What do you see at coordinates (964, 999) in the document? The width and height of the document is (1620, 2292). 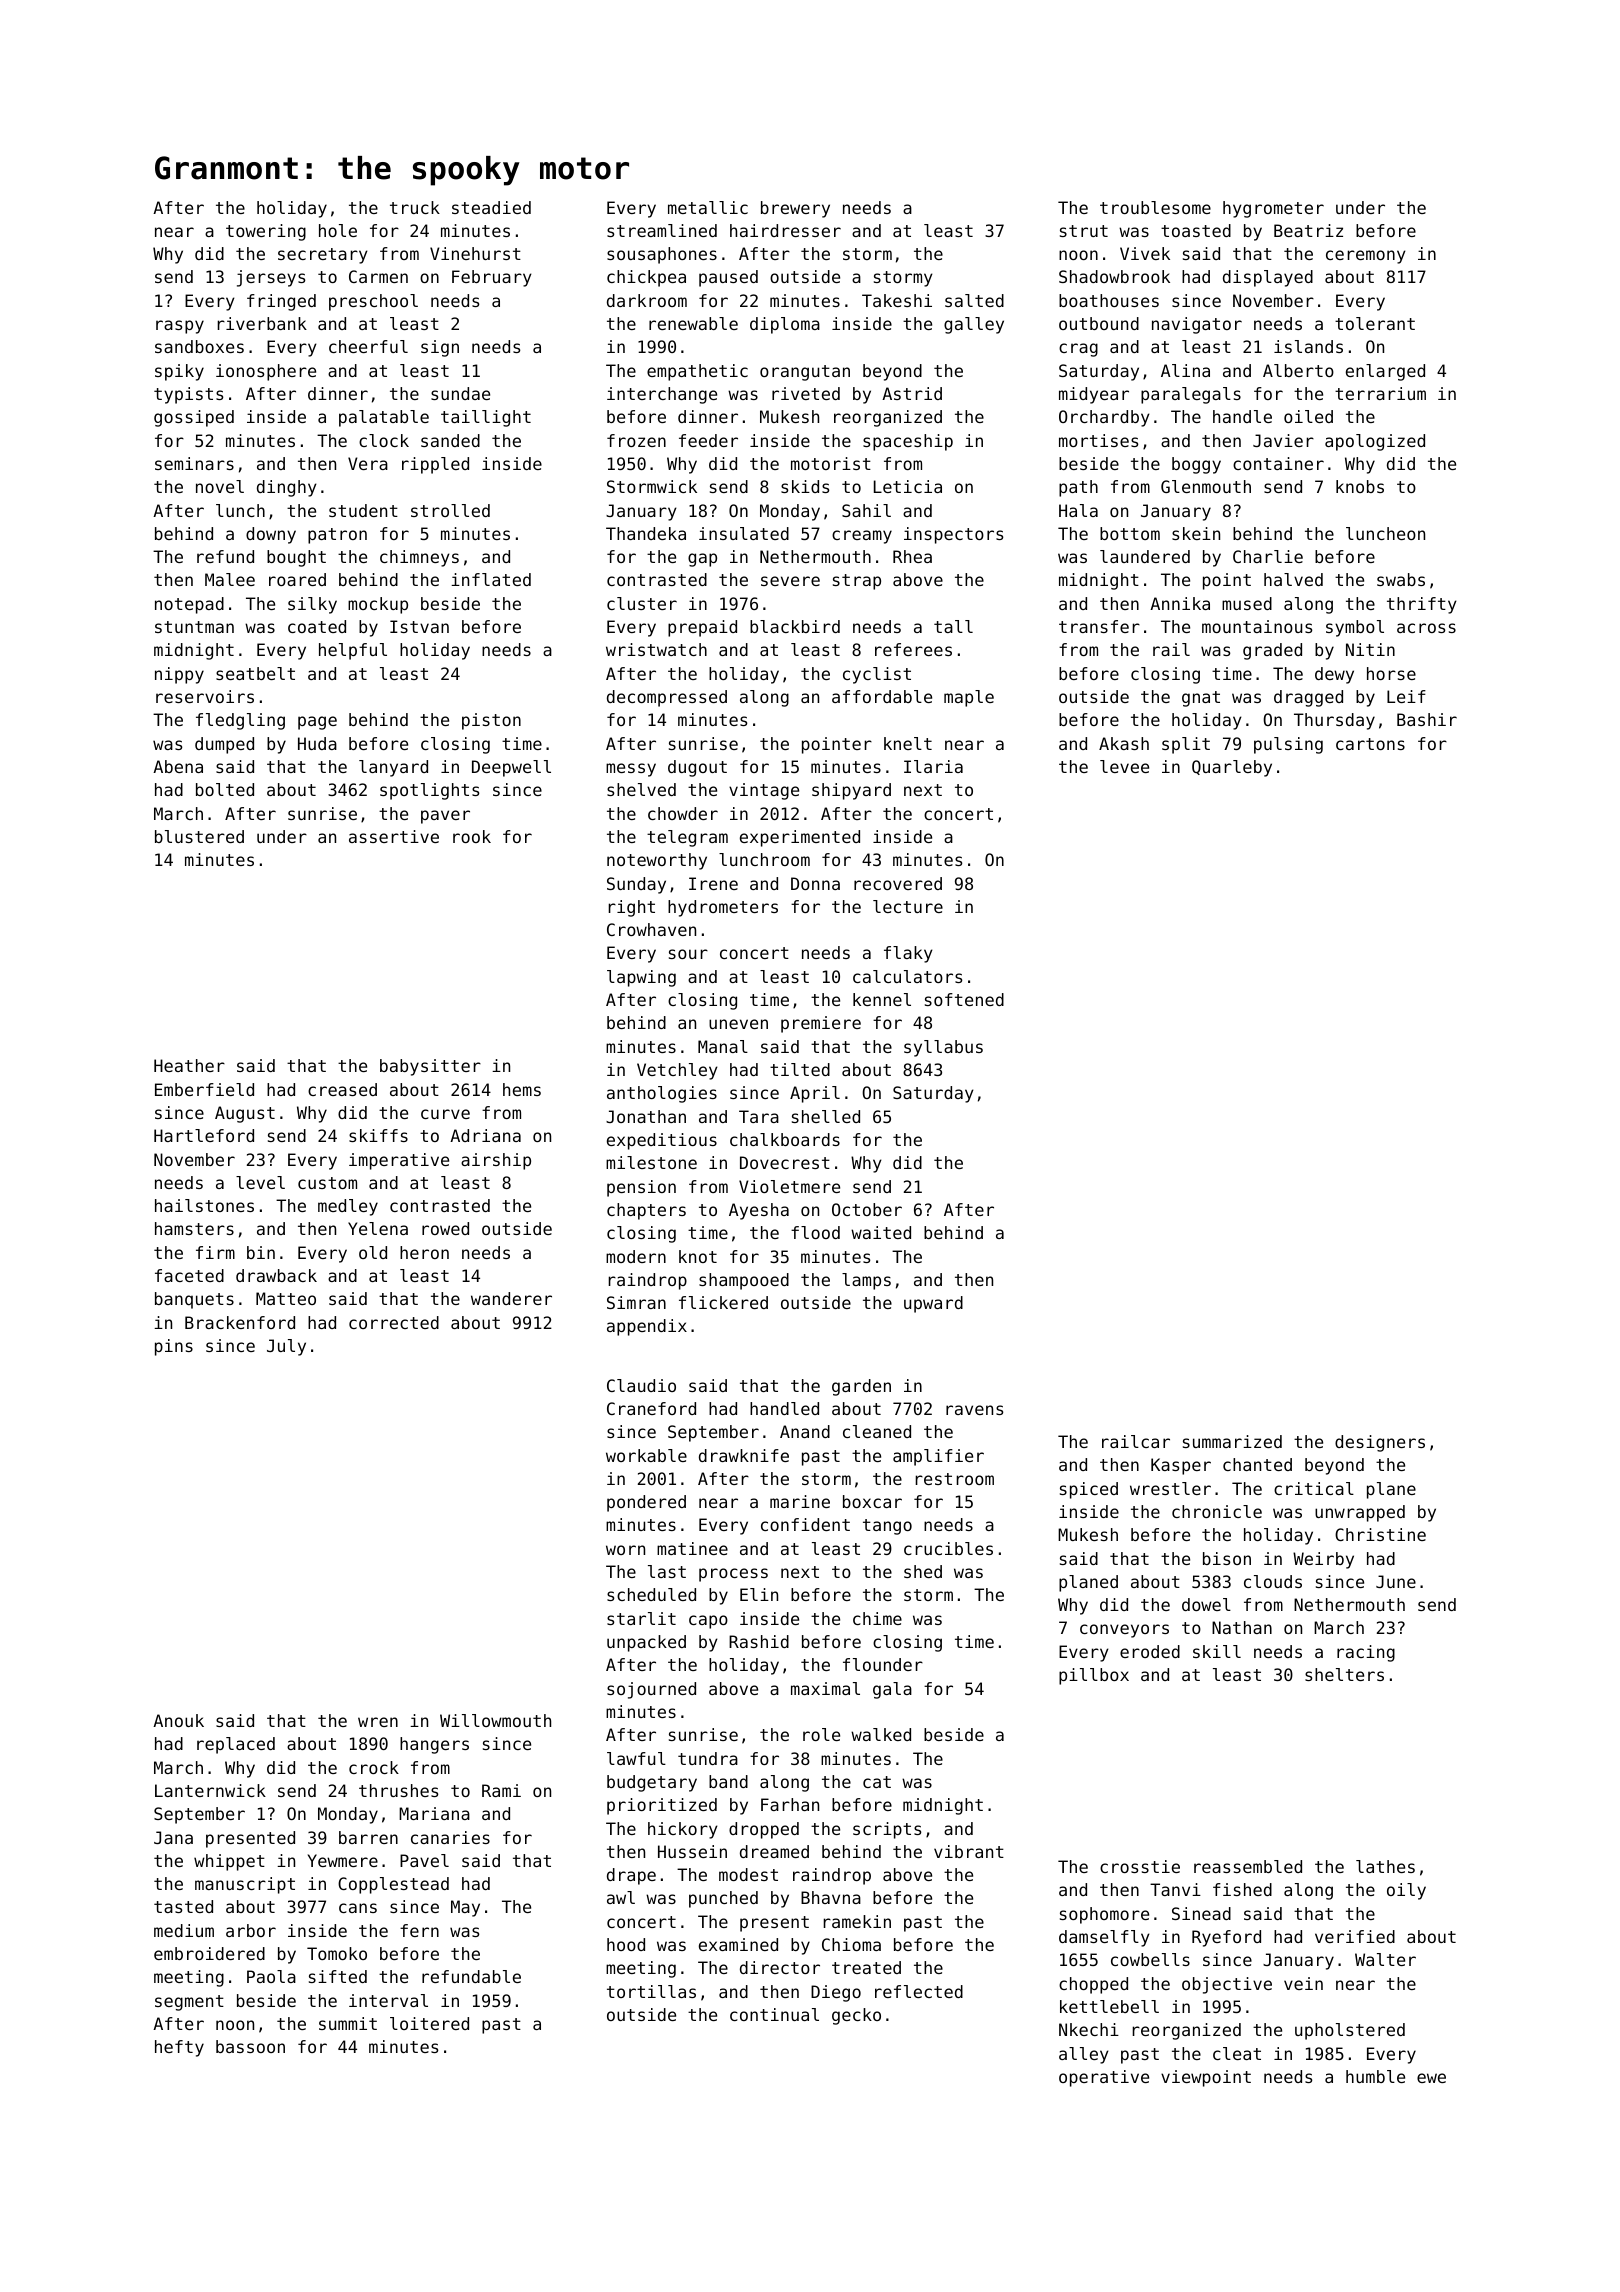 I see `softened` at bounding box center [964, 999].
